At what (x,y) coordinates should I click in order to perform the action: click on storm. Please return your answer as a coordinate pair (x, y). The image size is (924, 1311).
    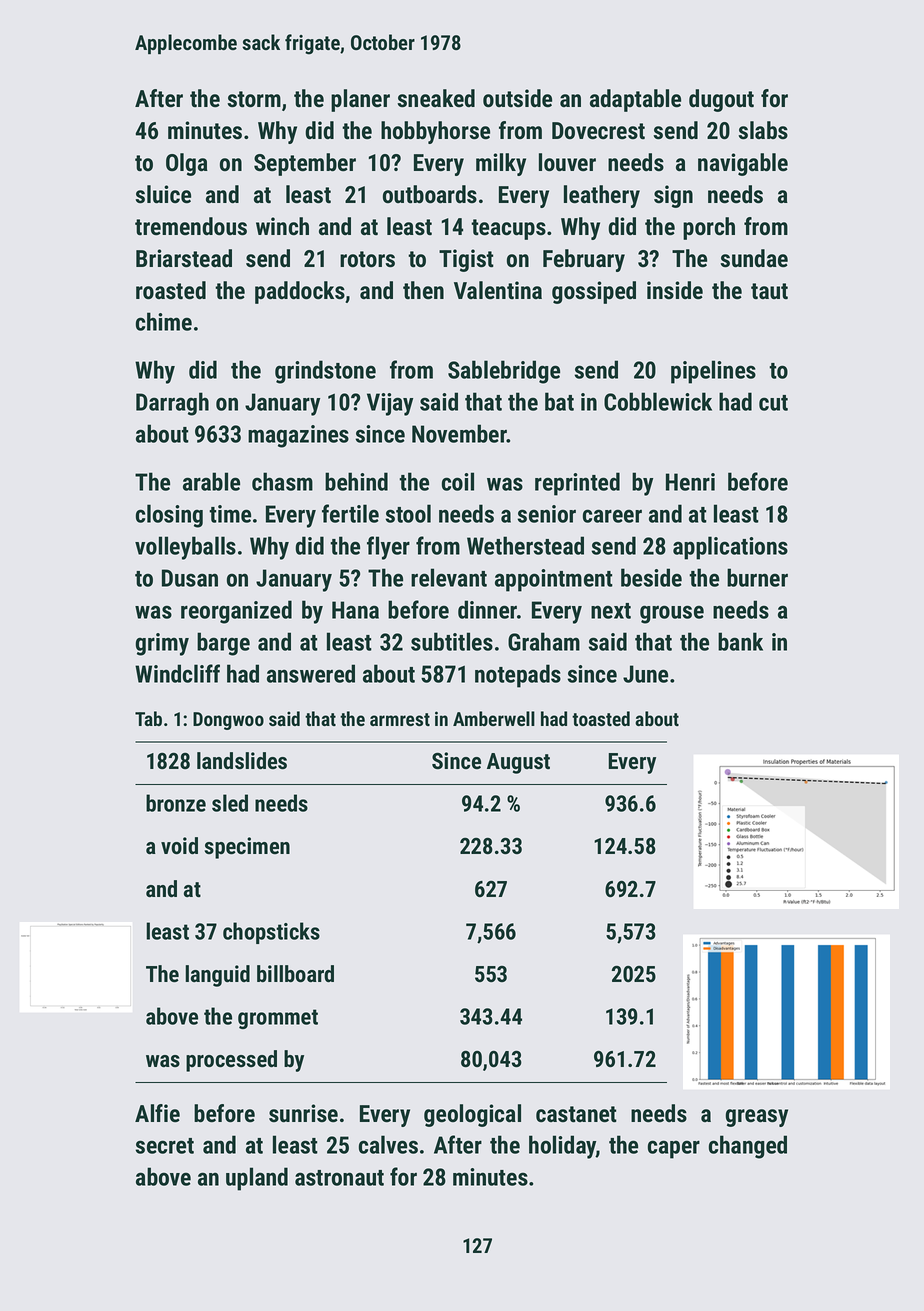
    Looking at the image, I should click on (254, 99).
